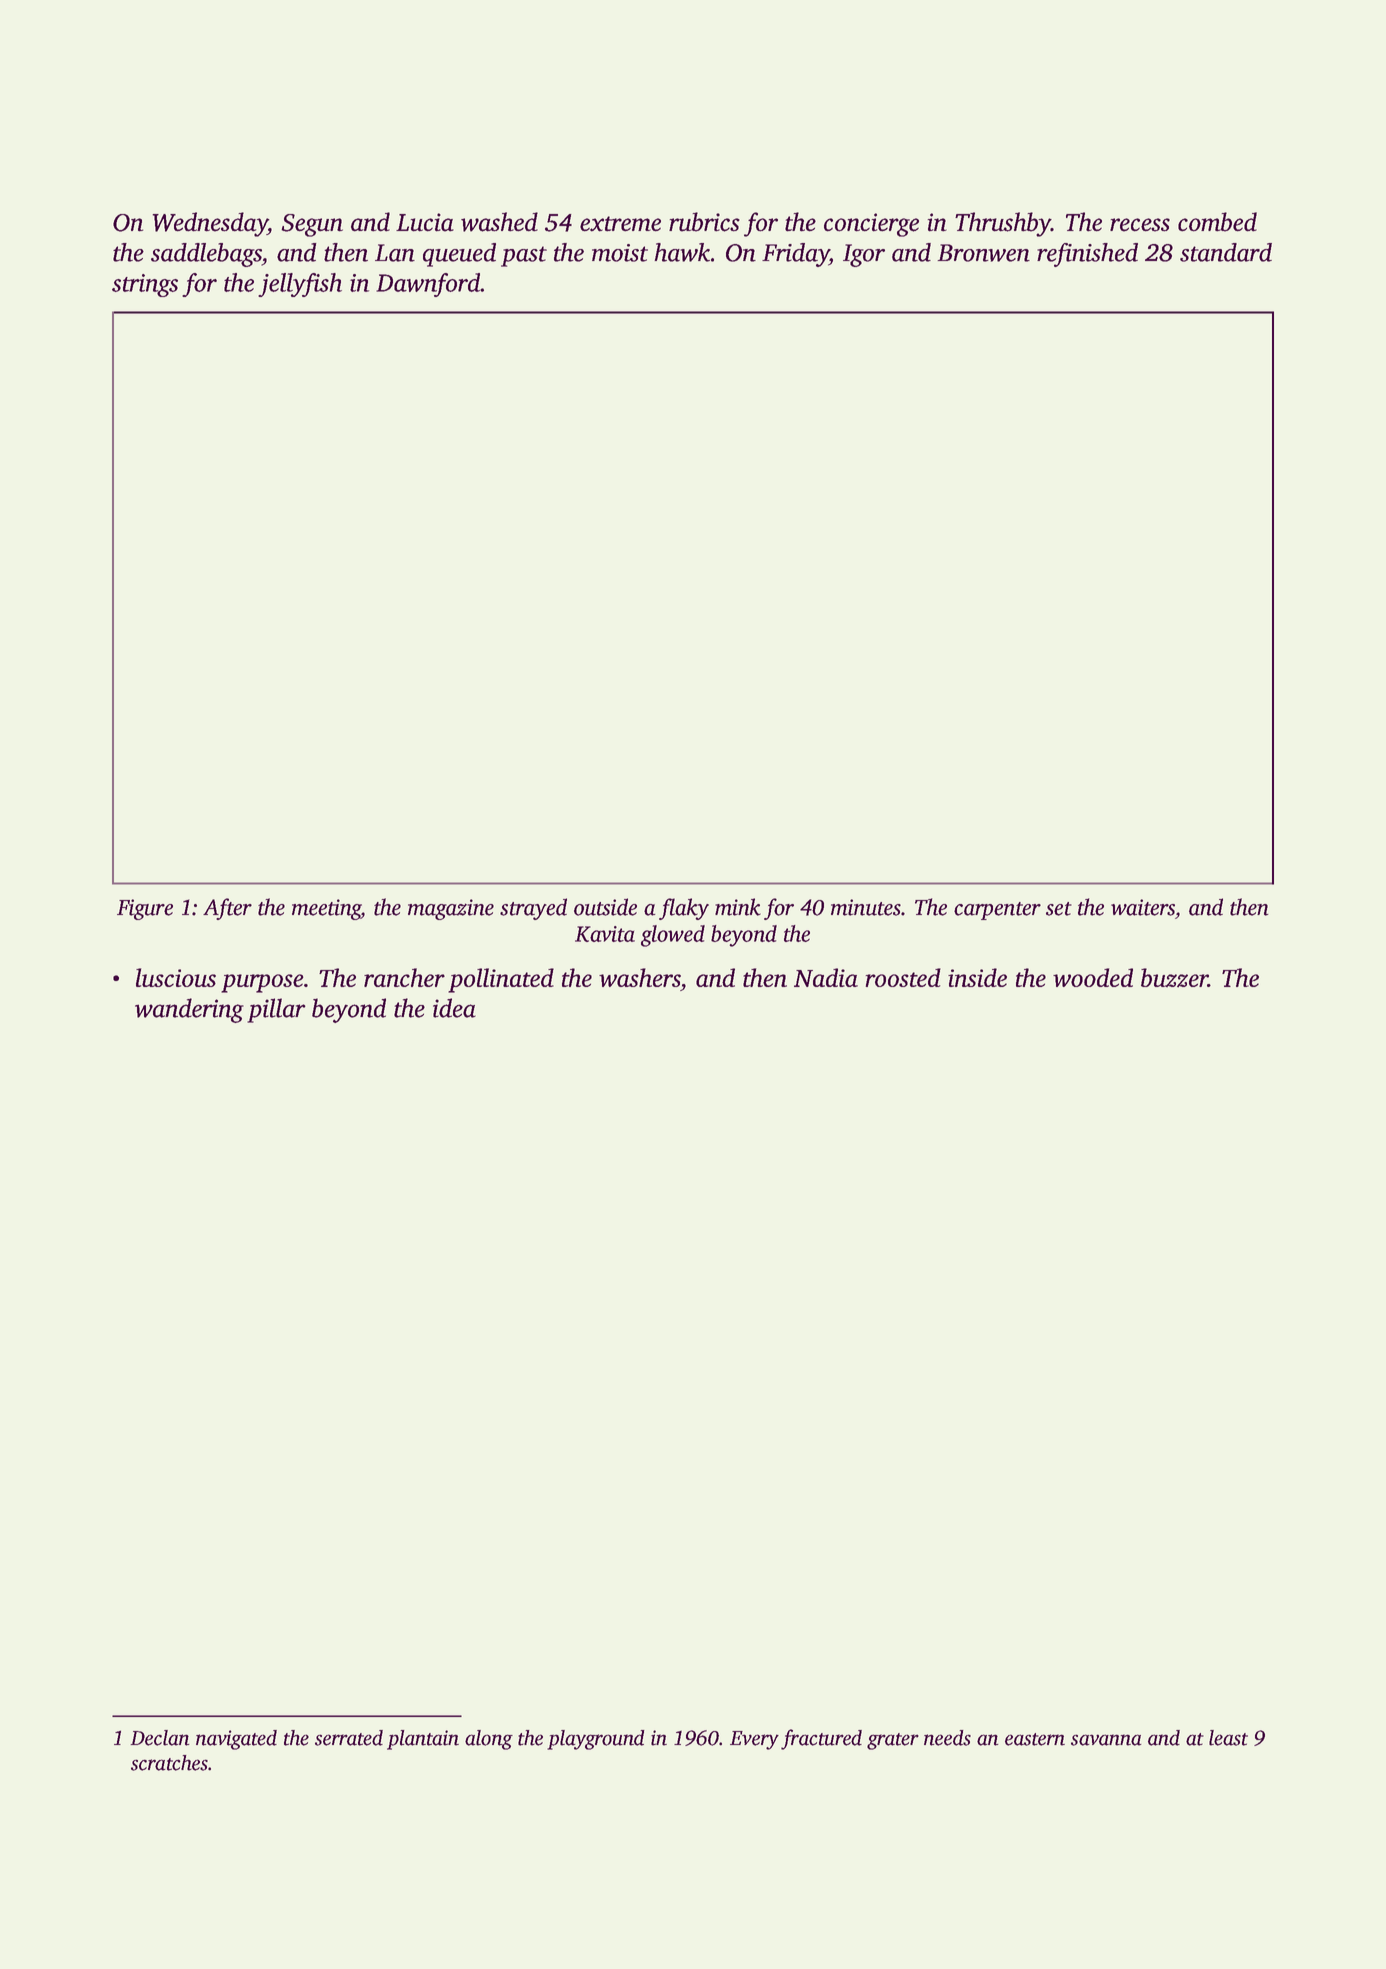 The width and height of the document is (1386, 1969). Describe the element at coordinates (423, 1740) in the document. I see `plantain` at that location.
